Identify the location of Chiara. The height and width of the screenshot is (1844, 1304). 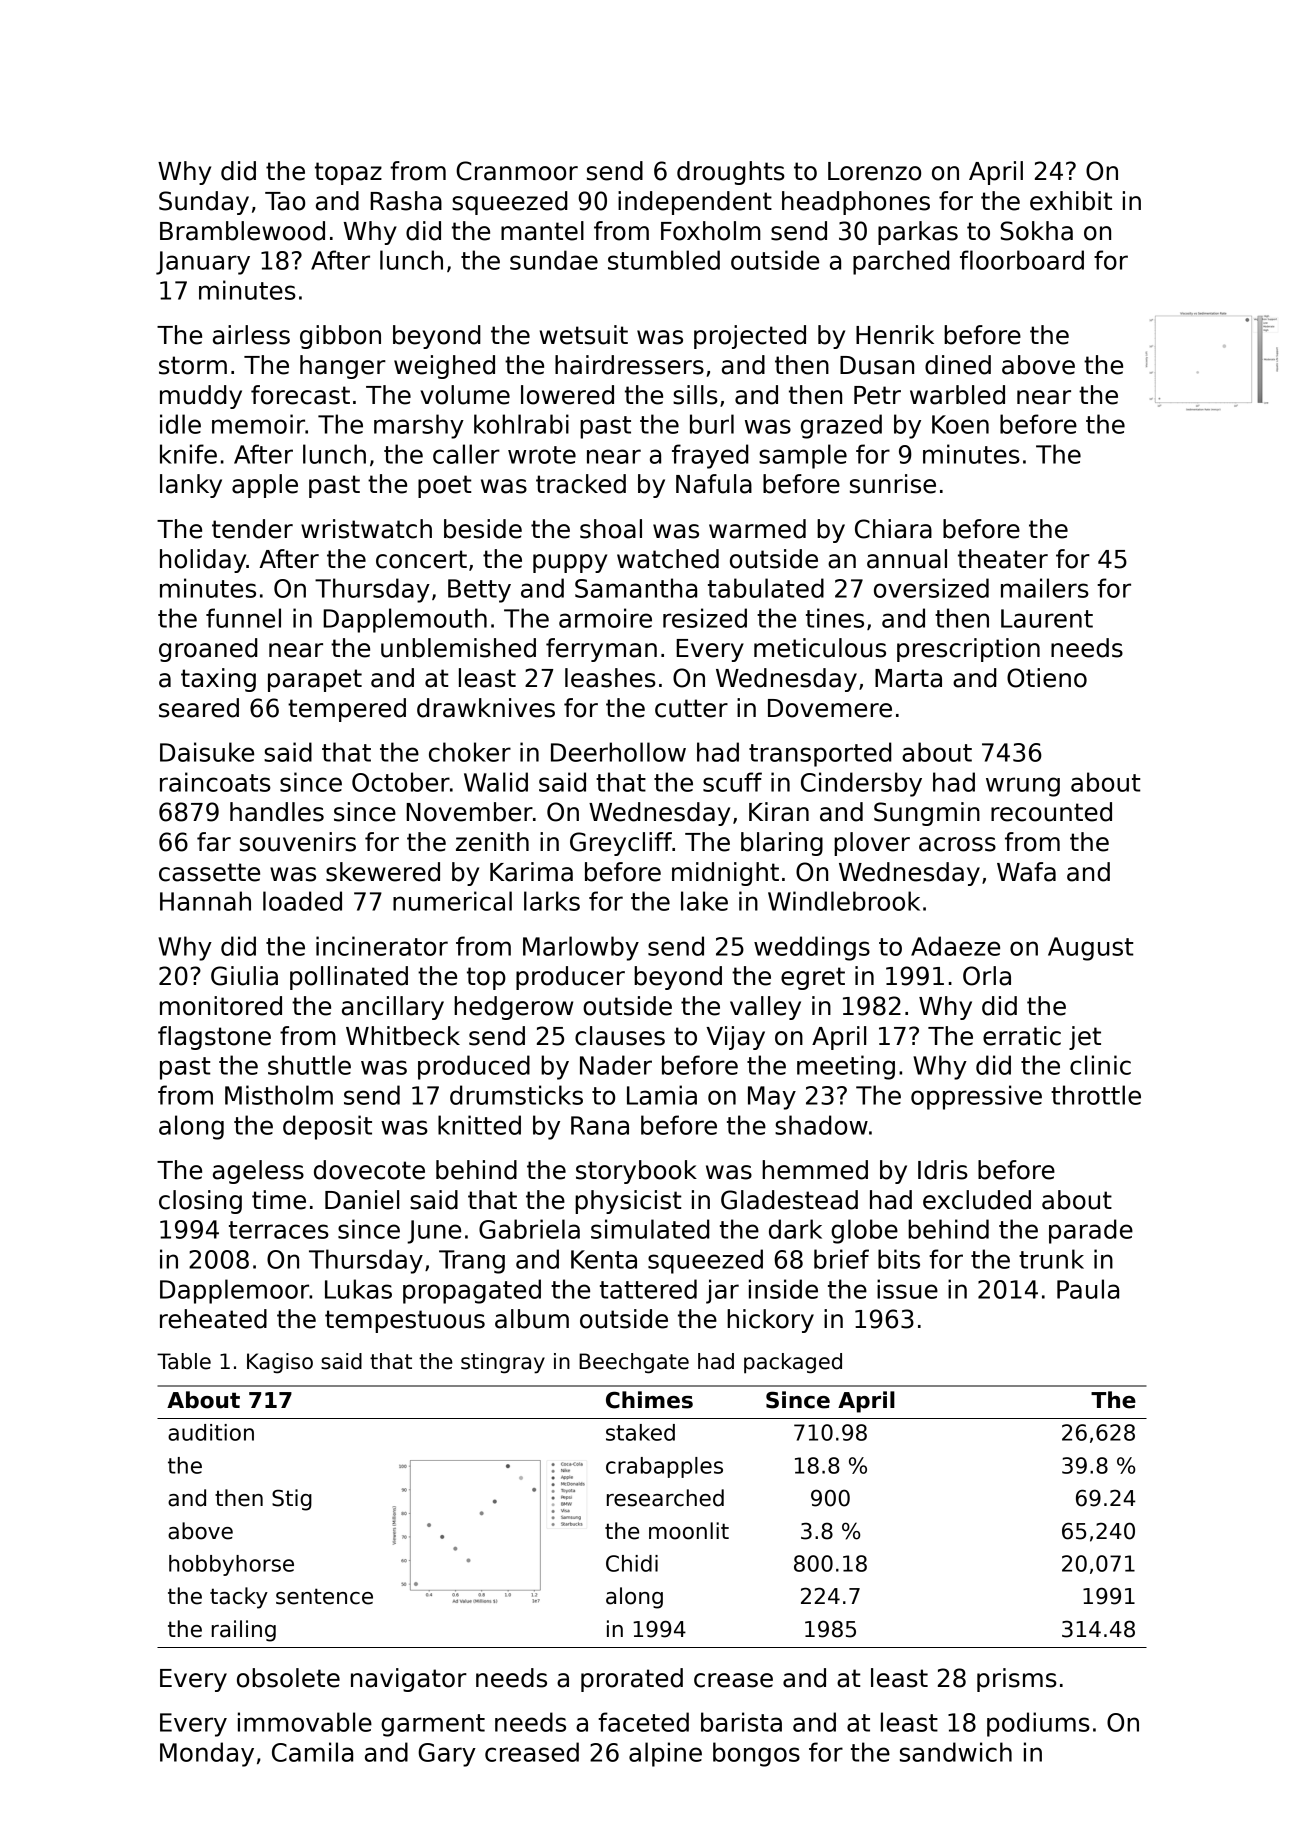
(893, 529).
